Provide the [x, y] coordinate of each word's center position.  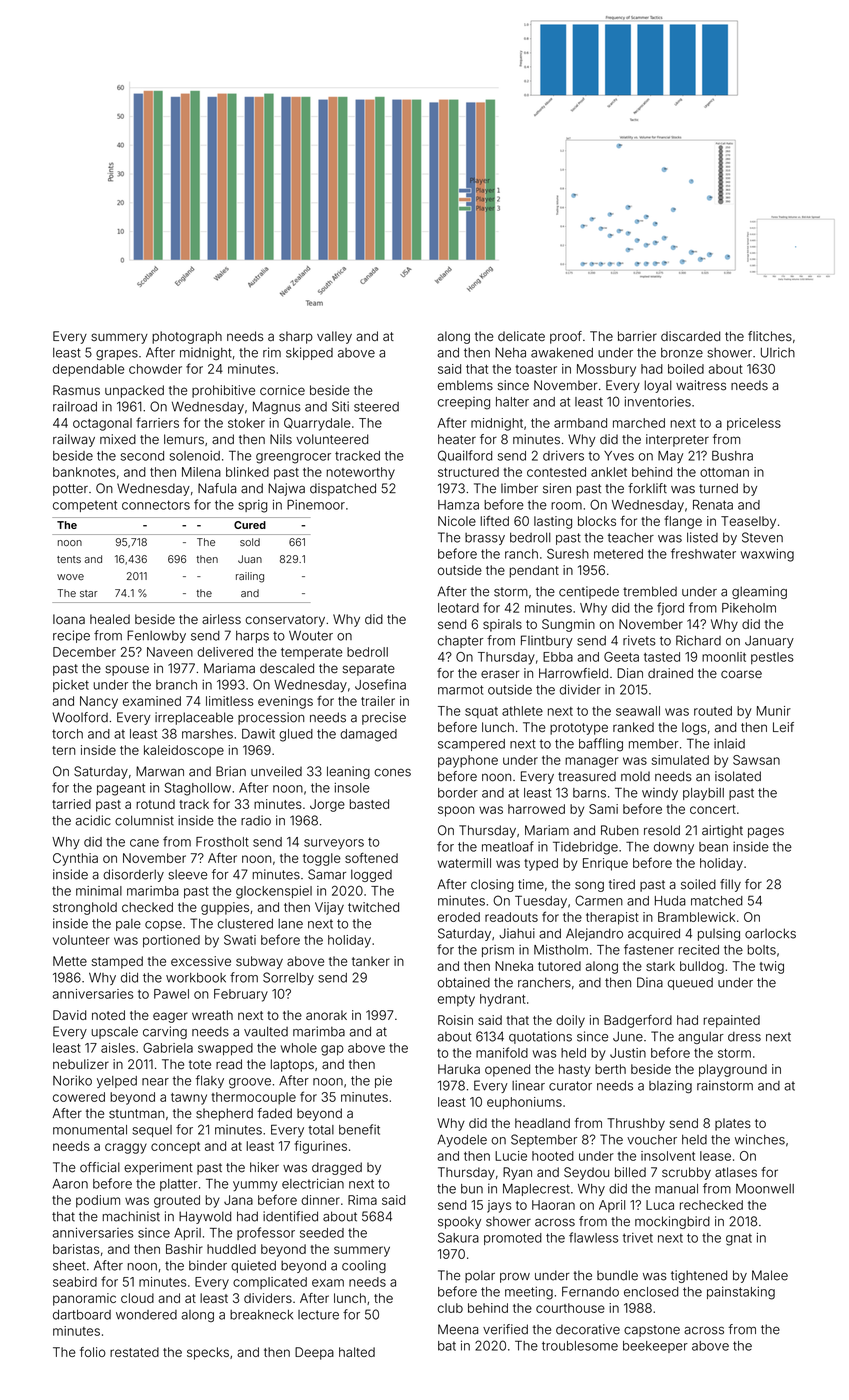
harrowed [536, 809]
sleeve [187, 874]
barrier [637, 336]
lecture [318, 1315]
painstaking [741, 1293]
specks [208, 1353]
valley [334, 337]
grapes [117, 355]
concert [713, 809]
